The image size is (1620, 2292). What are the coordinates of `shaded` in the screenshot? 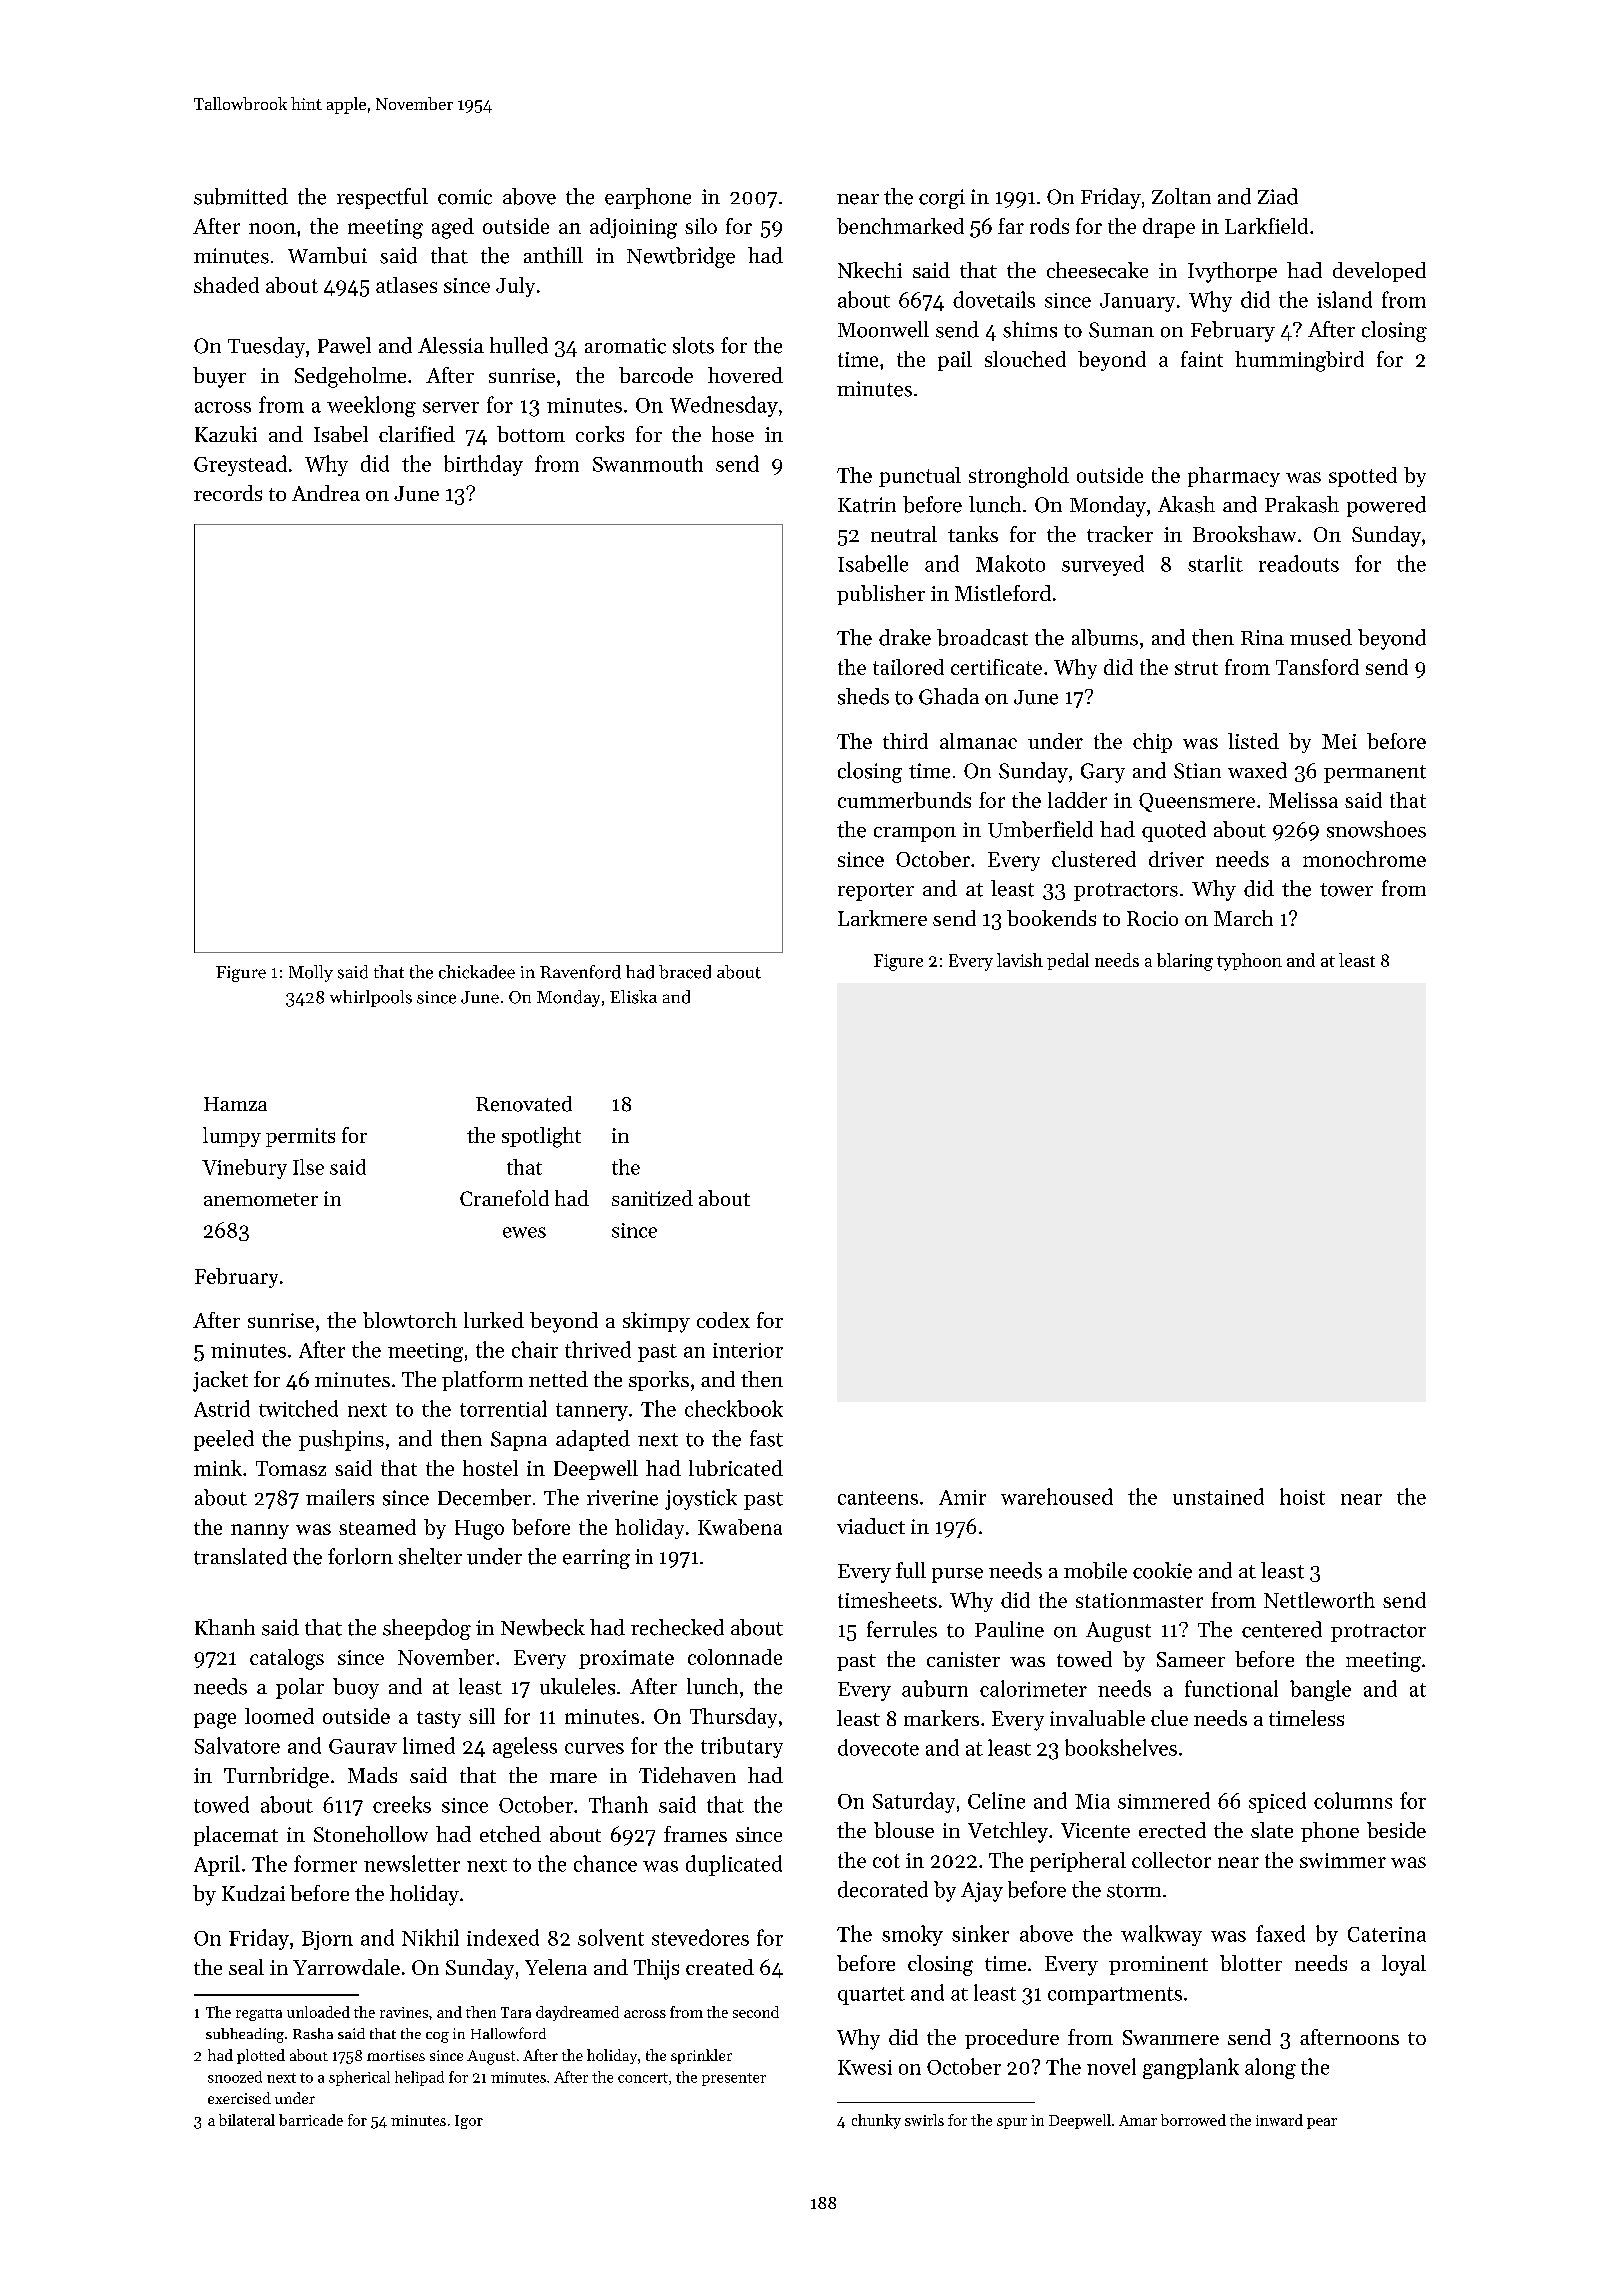 It's located at (226, 285).
